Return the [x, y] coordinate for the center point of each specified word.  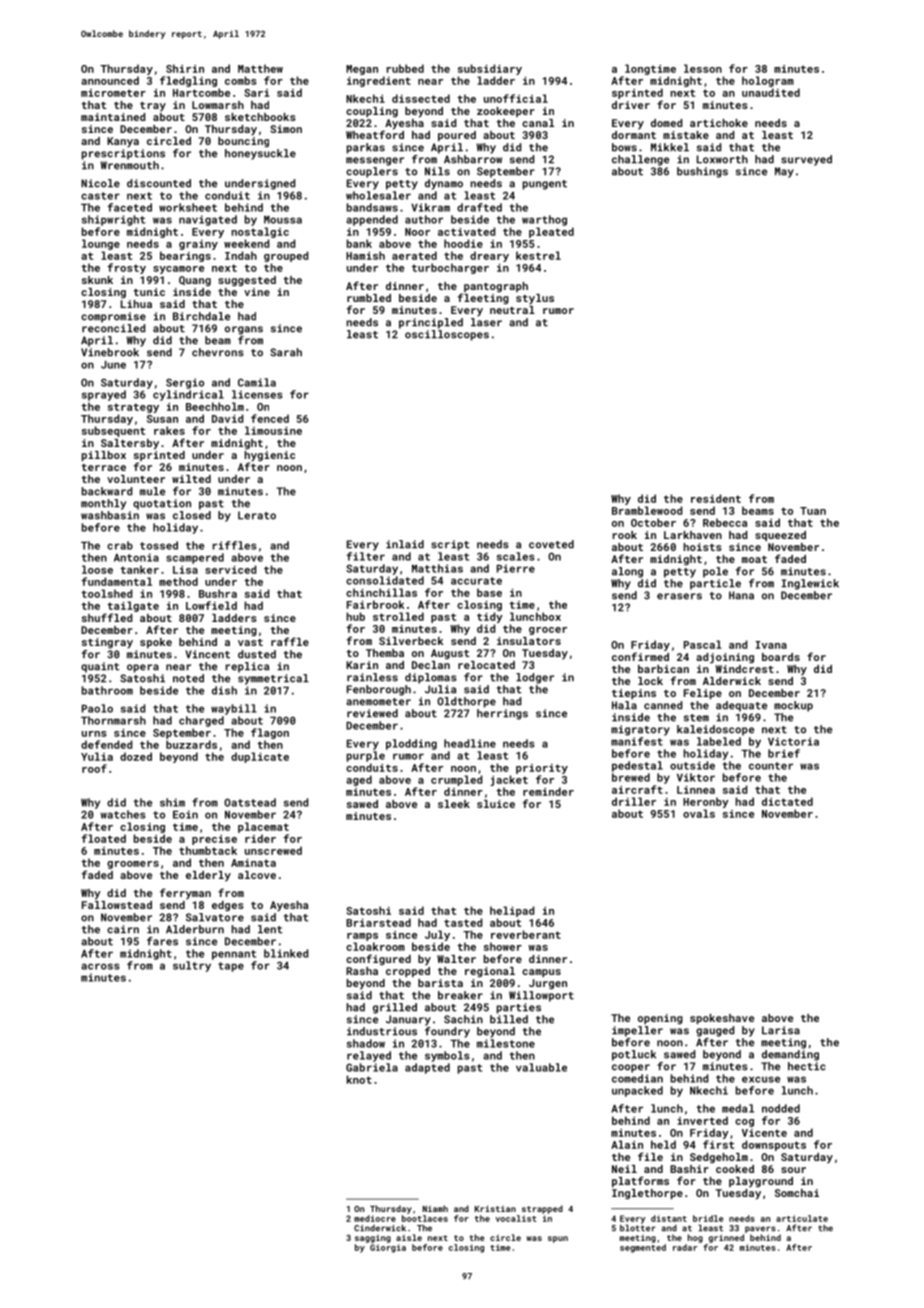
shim [172, 802]
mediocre [375, 1218]
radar [685, 1247]
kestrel [538, 255]
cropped [408, 972]
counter [771, 766]
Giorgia [388, 1248]
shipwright [113, 220]
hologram [768, 81]
